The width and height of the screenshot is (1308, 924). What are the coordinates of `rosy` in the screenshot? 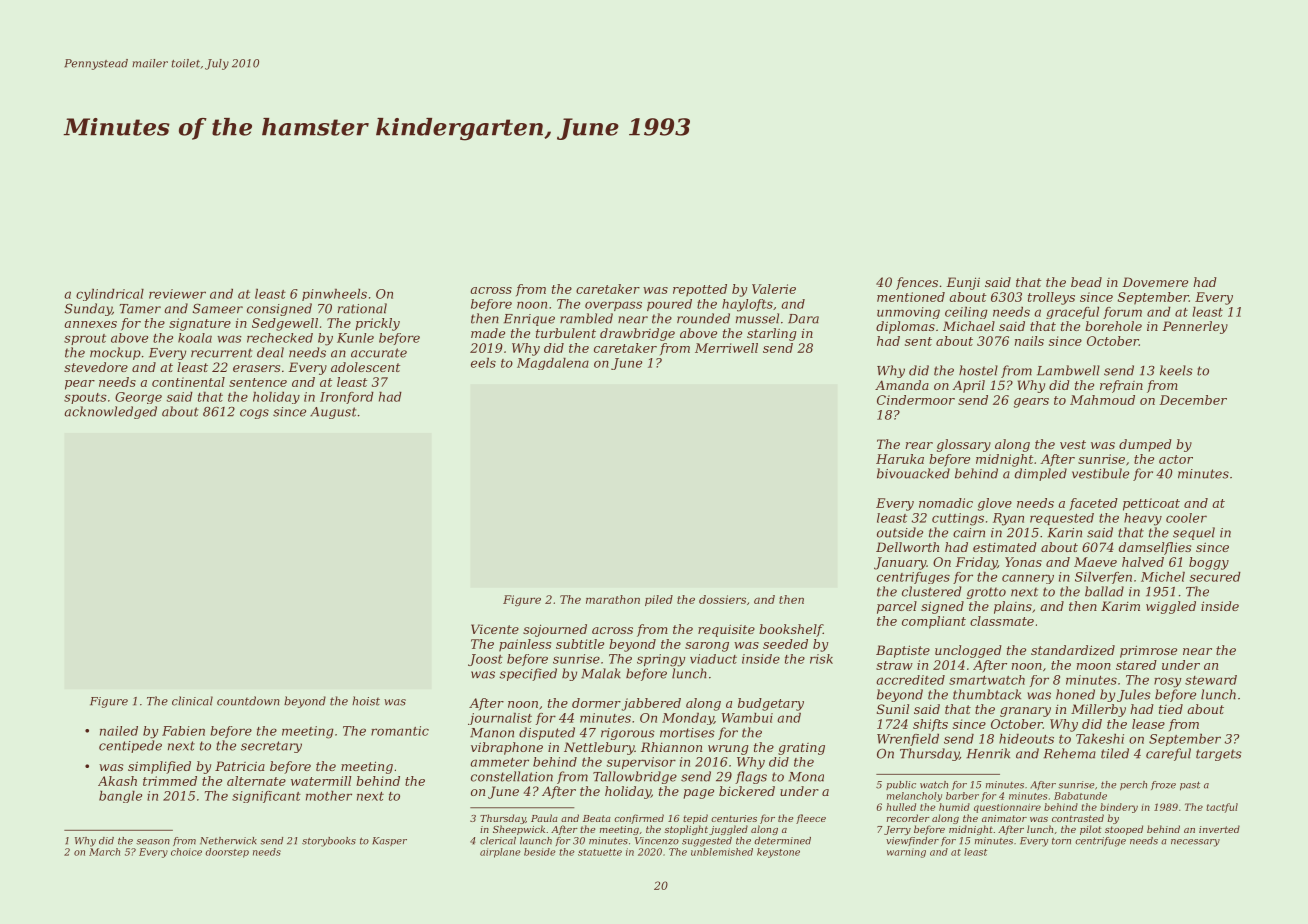 It's located at (1167, 682).
